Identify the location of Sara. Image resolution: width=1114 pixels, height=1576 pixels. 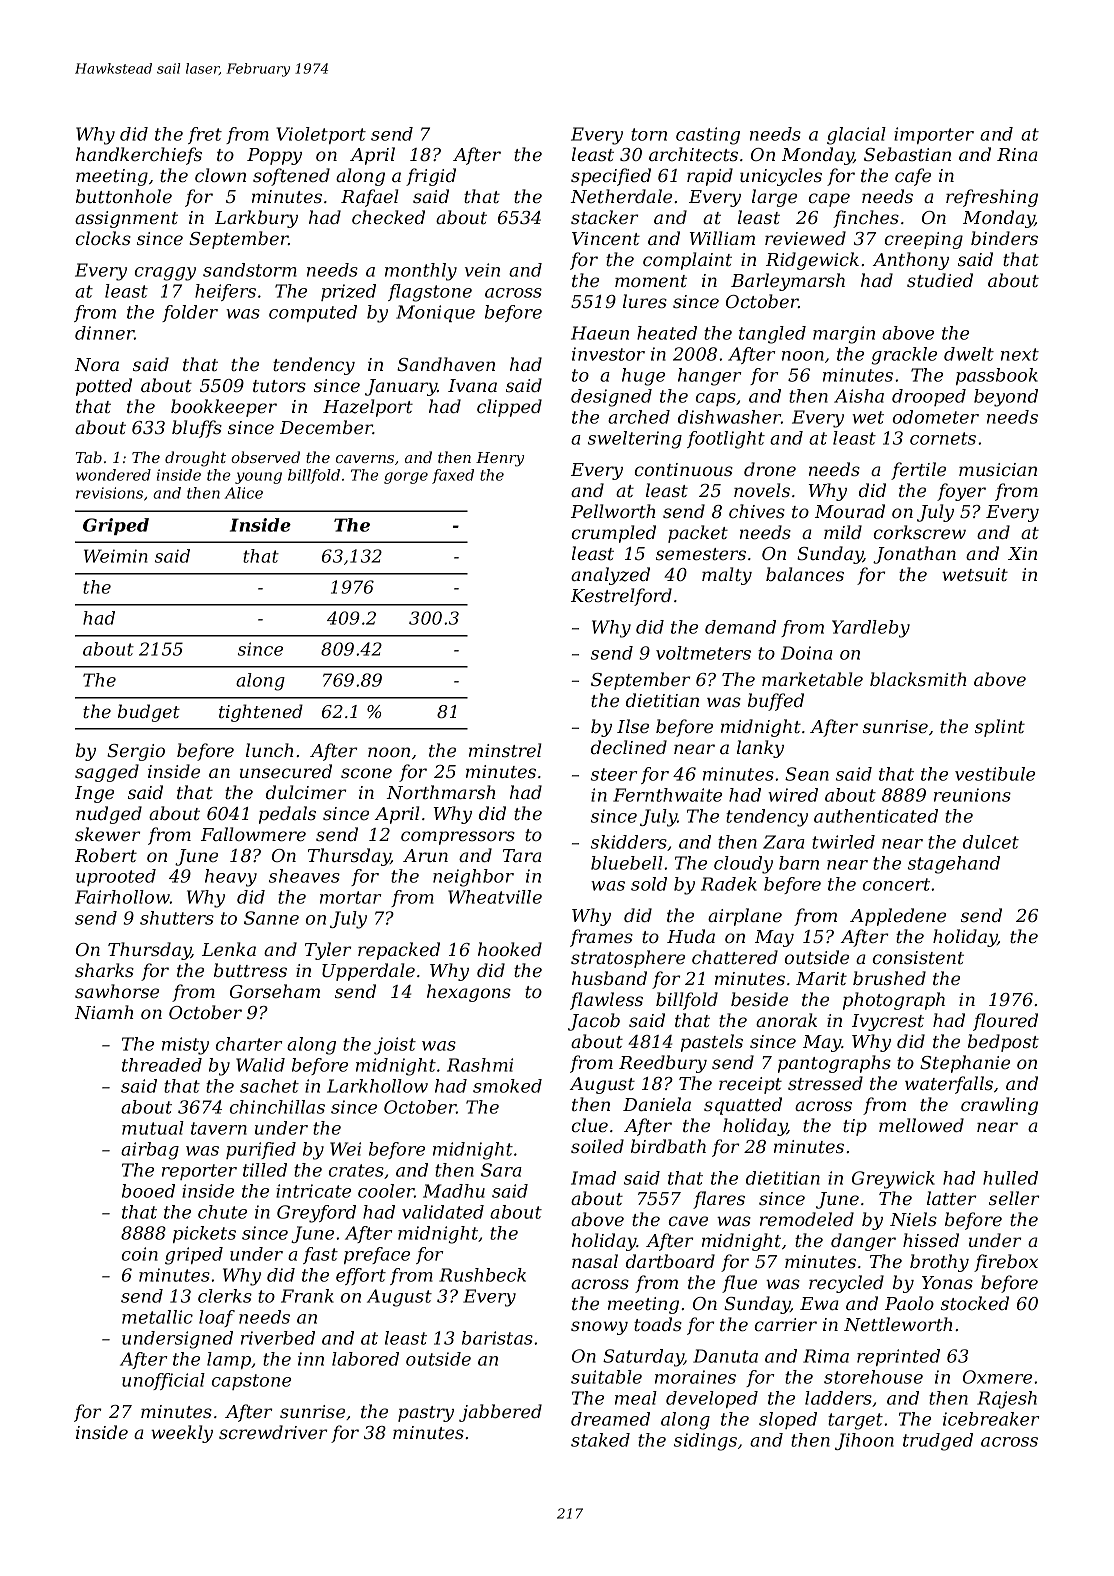
(501, 1170).
